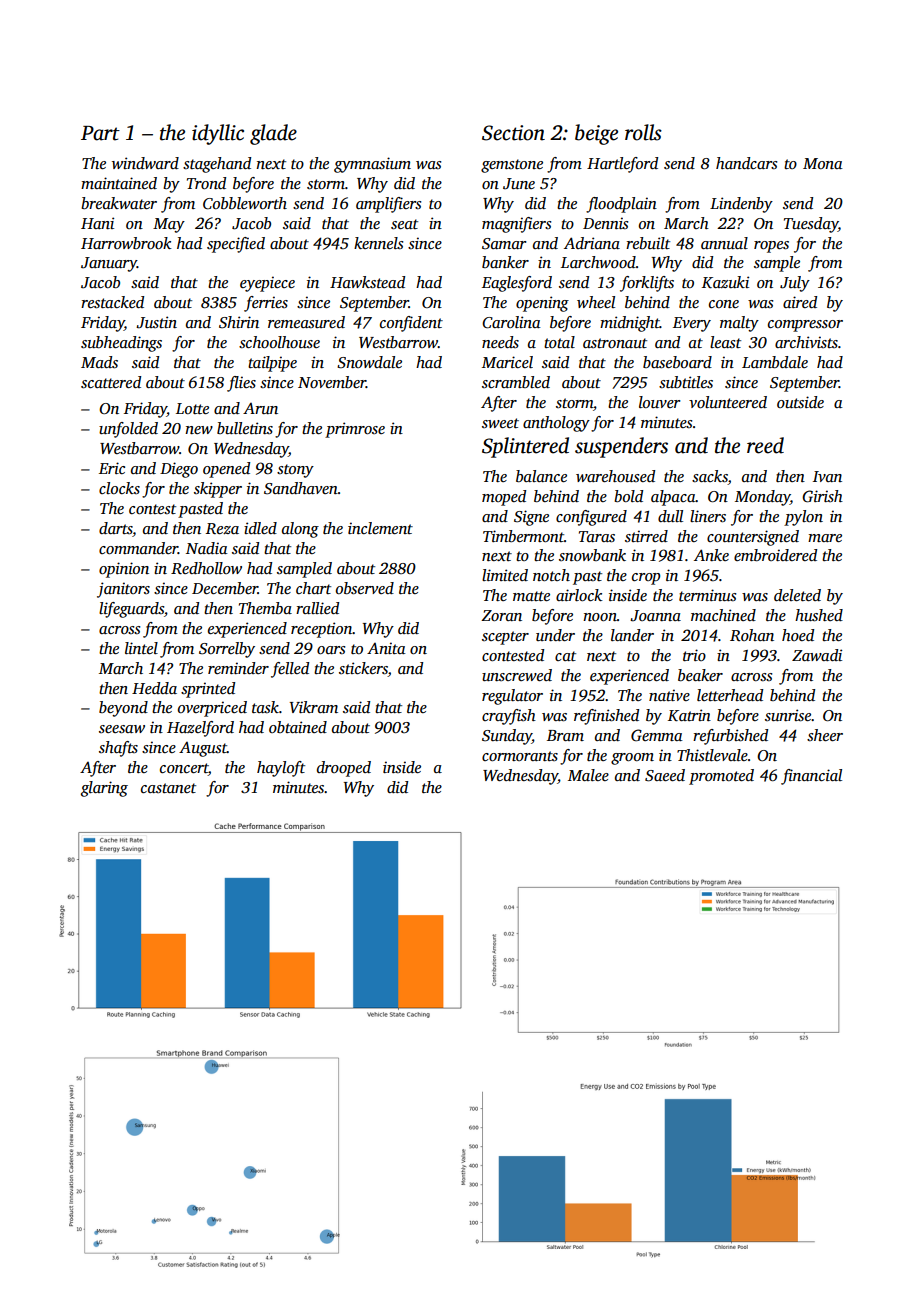  What do you see at coordinates (222, 528) in the page?
I see `Reza` at bounding box center [222, 528].
